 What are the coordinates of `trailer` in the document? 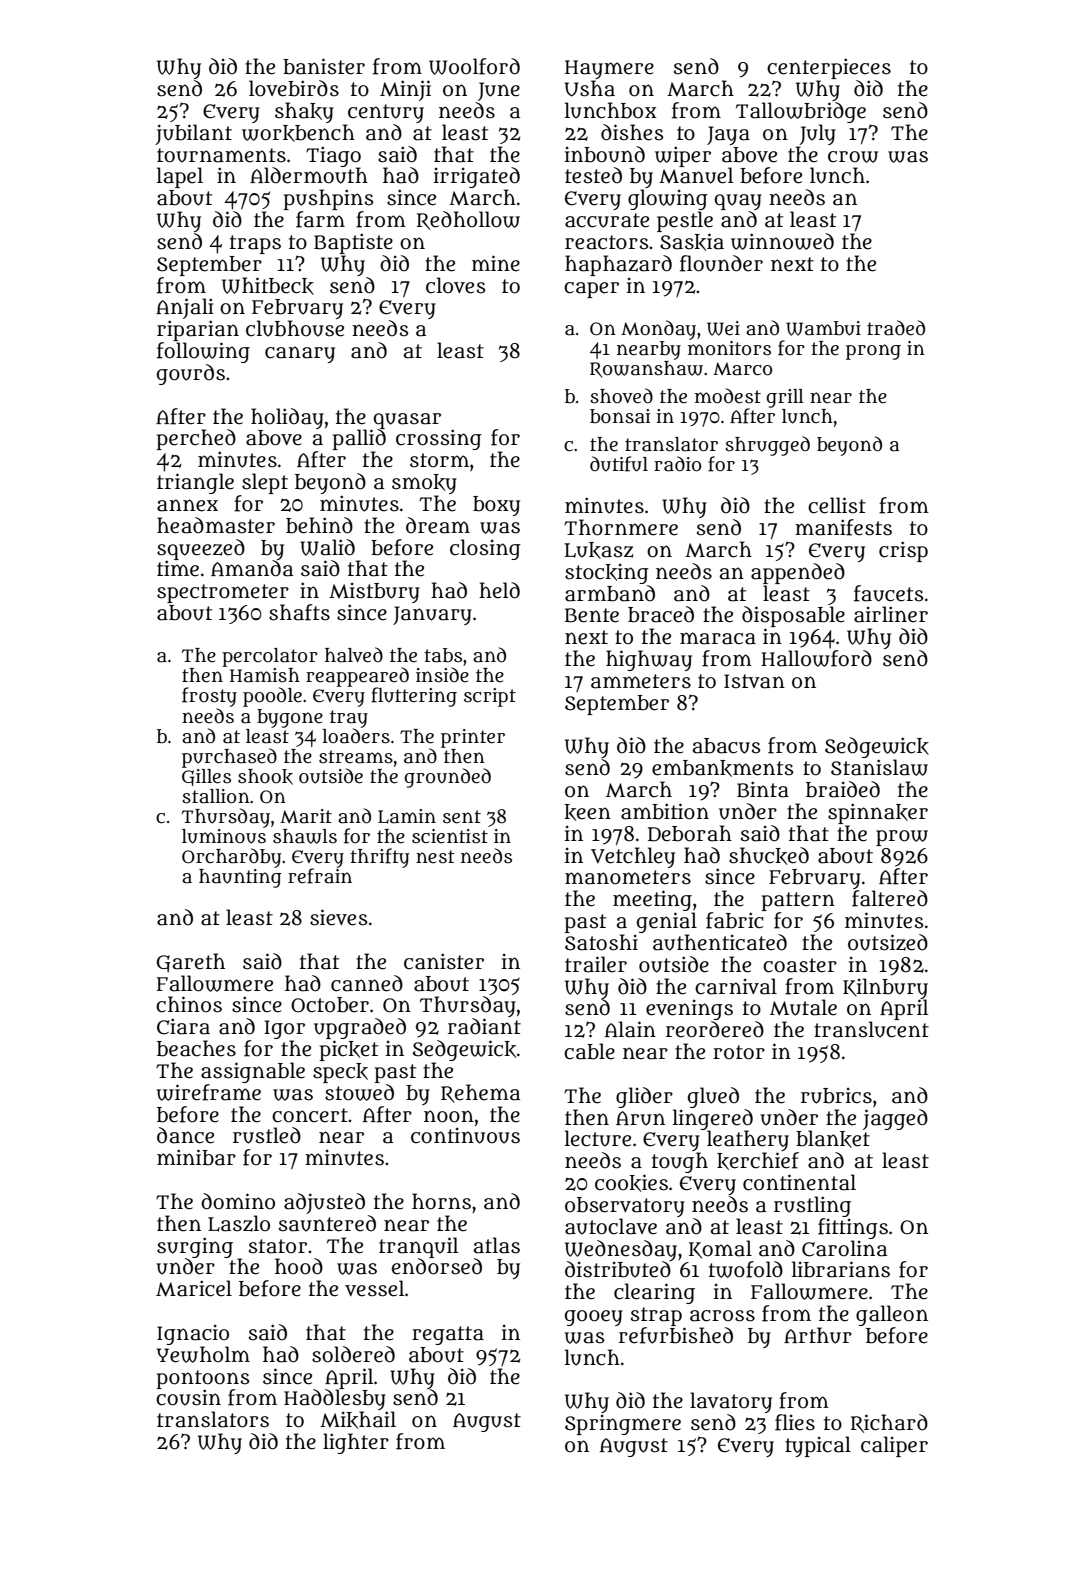 It's located at (596, 964).
